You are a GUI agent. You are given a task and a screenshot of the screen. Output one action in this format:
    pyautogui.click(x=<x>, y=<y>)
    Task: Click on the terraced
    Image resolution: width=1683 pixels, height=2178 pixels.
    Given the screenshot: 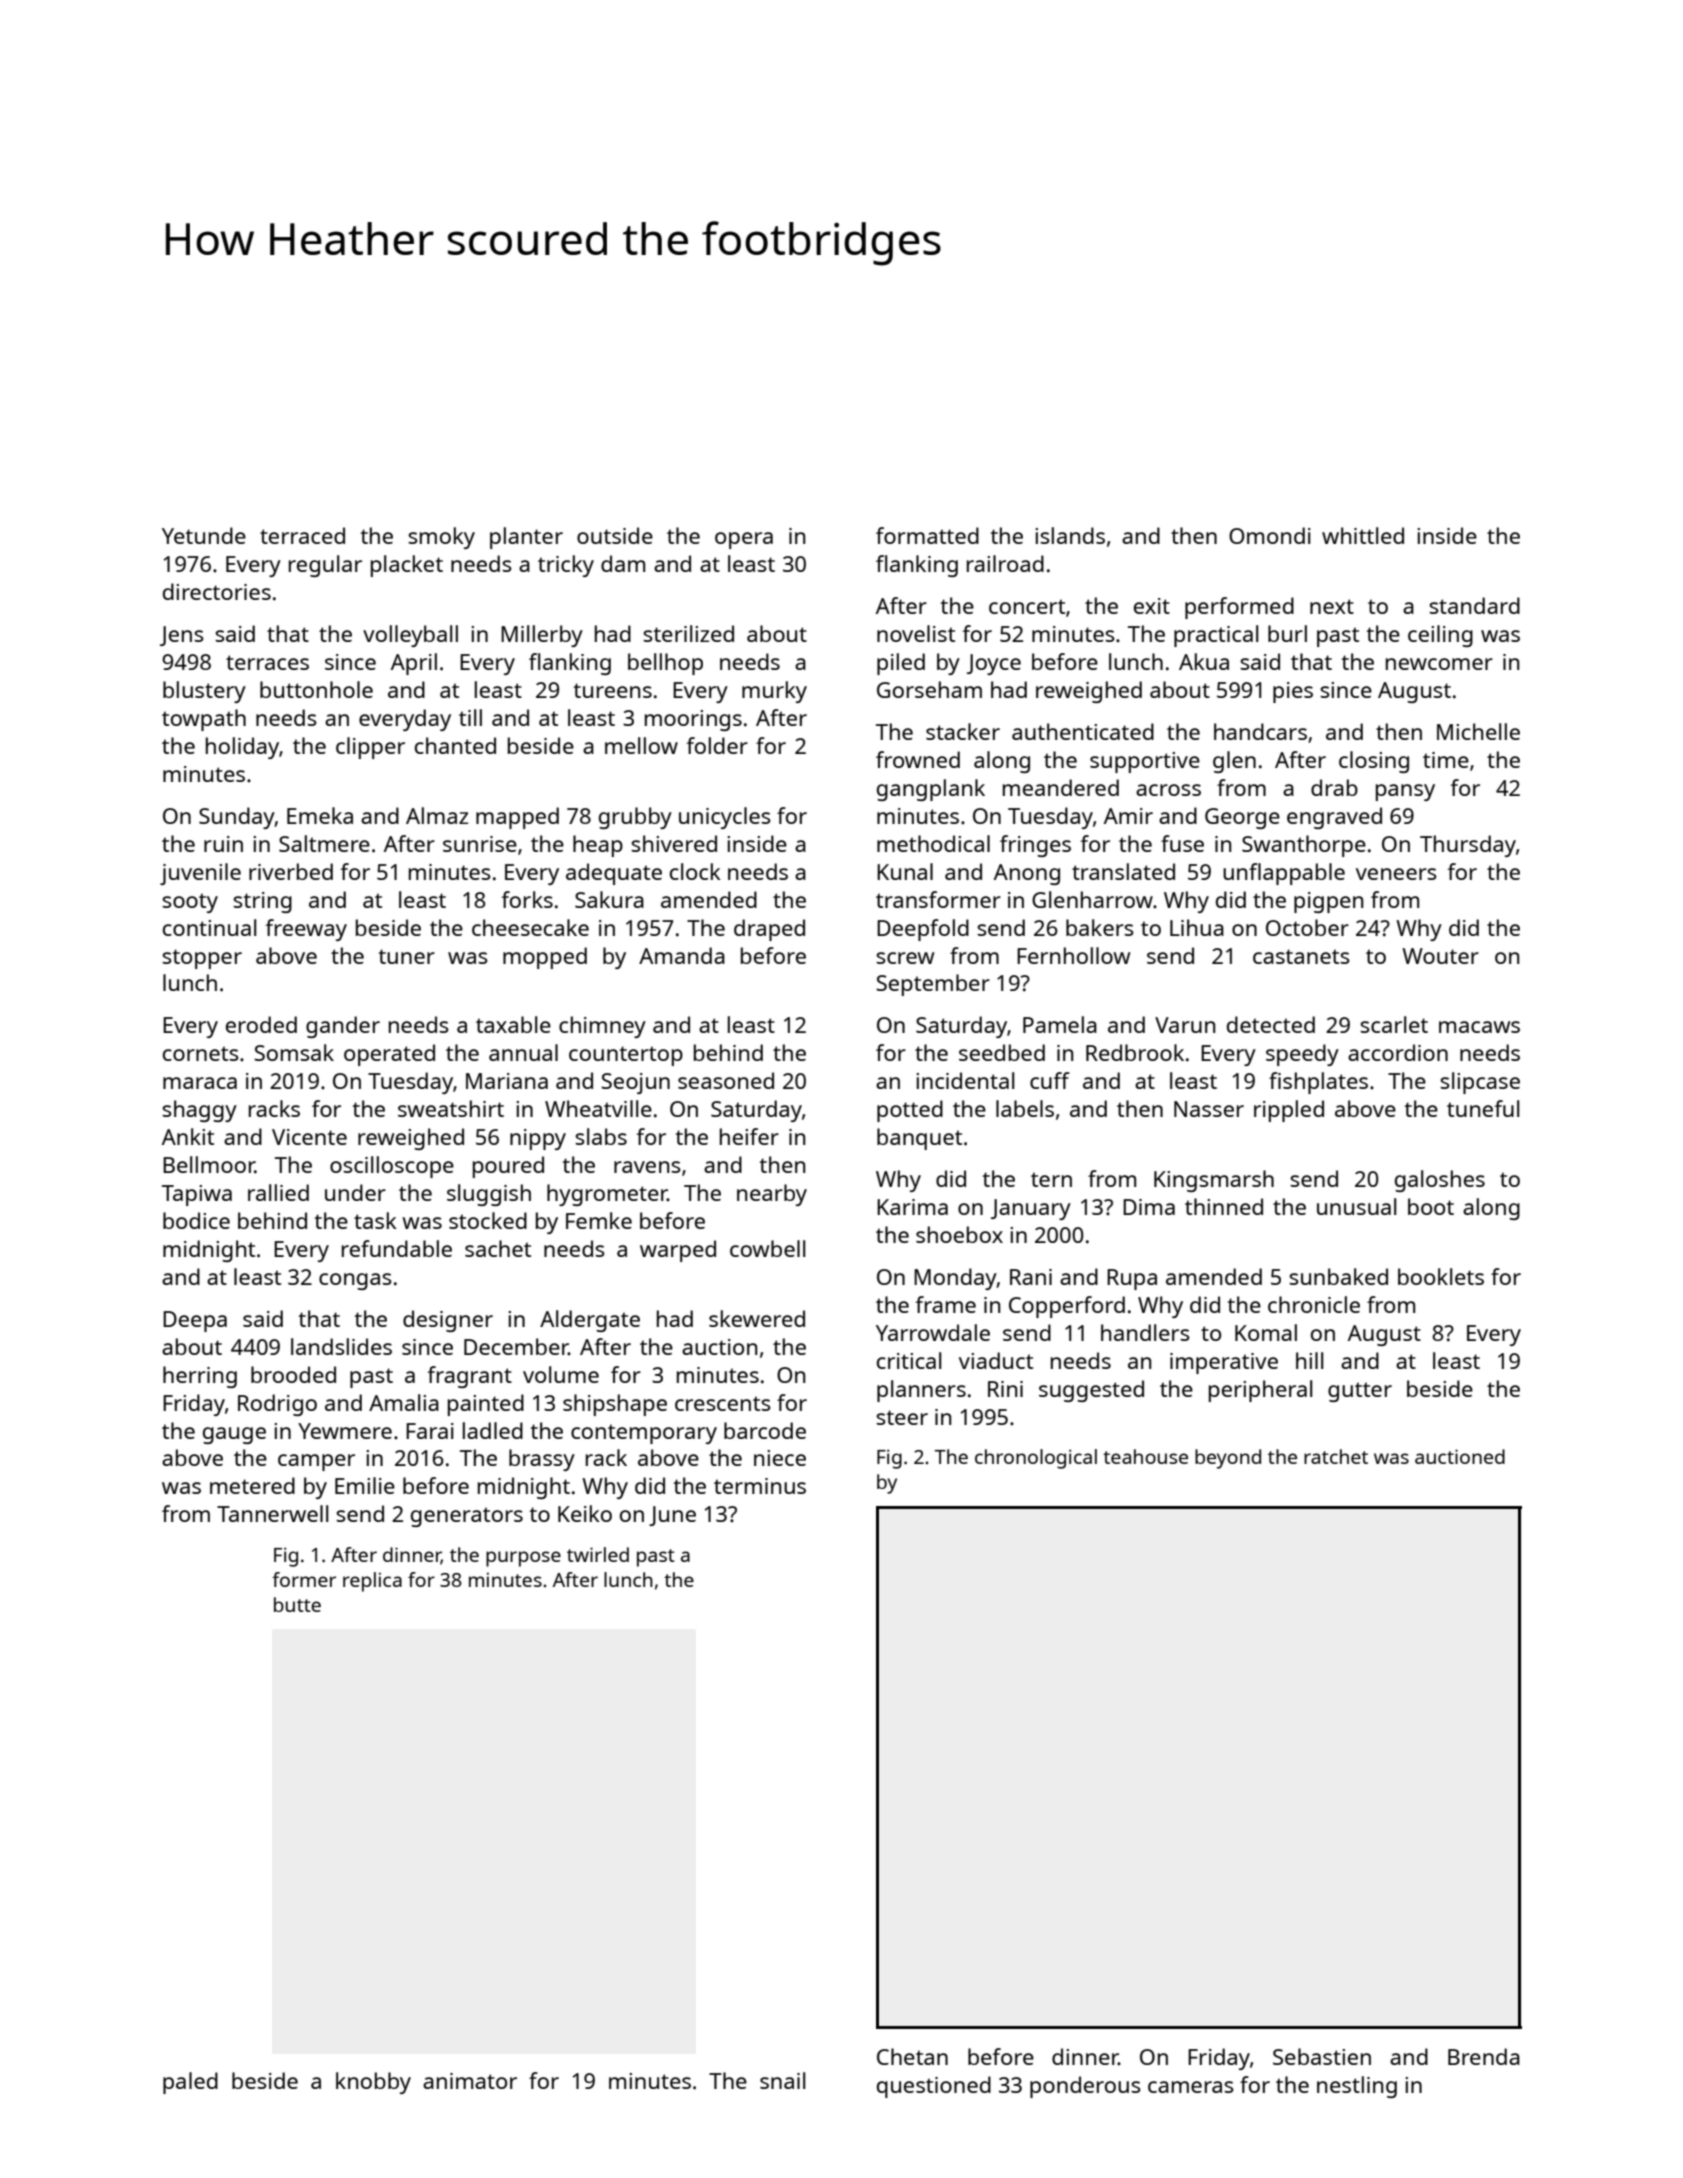 What is the action you would take?
    pyautogui.click(x=302, y=535)
